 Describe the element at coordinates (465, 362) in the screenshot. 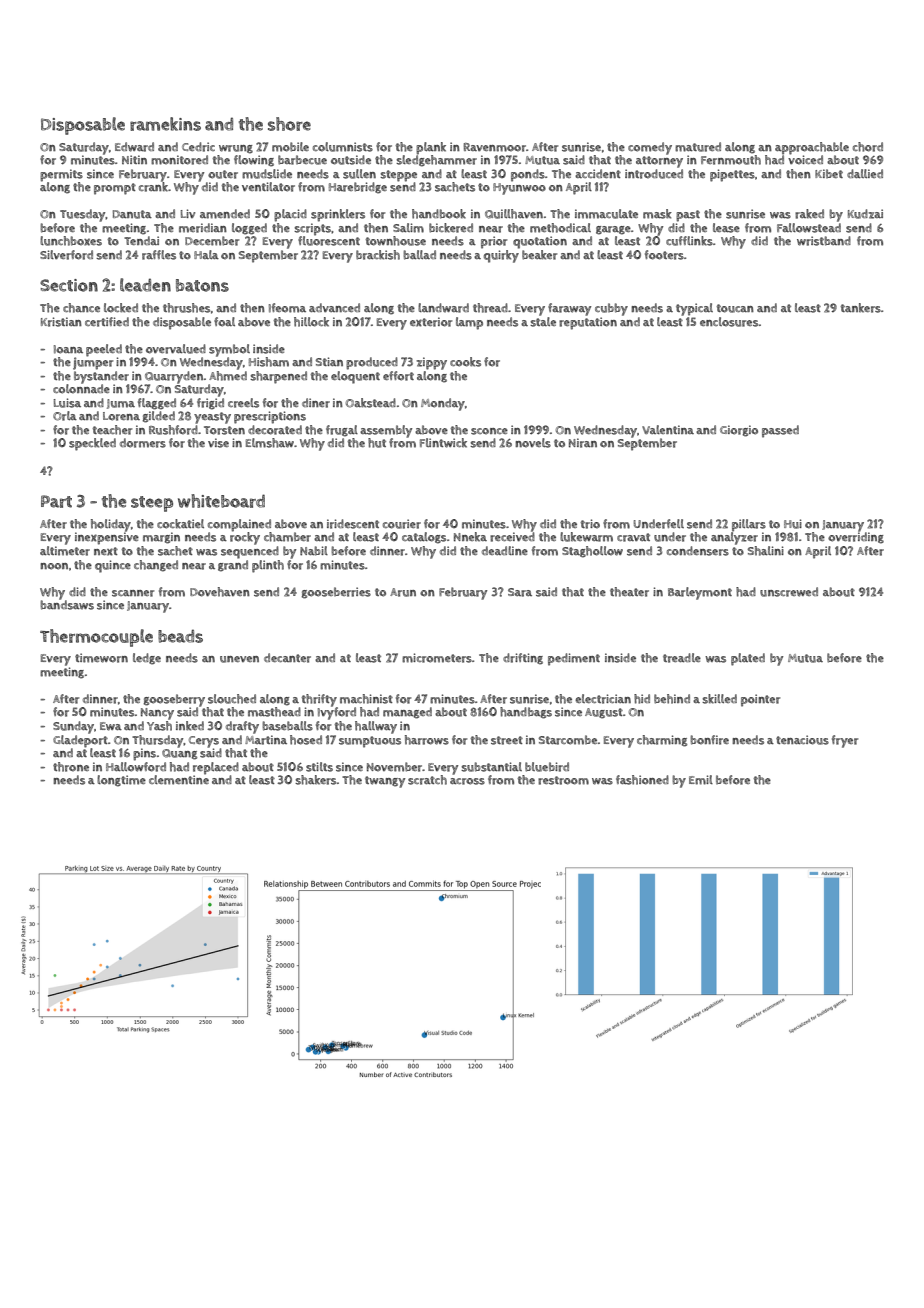

I see `cooks` at that location.
